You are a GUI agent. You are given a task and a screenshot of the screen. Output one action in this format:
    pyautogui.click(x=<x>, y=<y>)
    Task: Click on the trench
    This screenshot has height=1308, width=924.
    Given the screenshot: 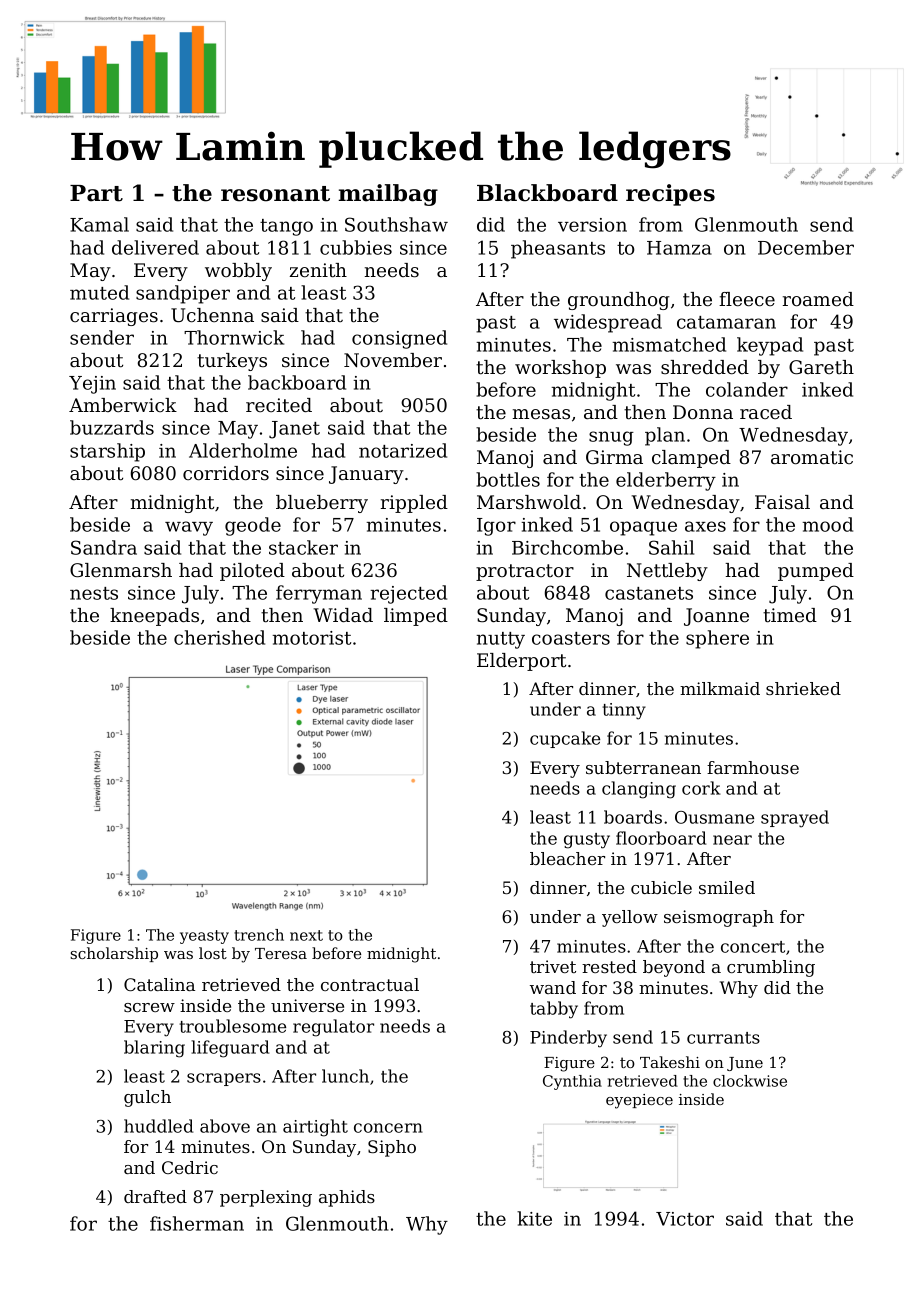 What is the action you would take?
    pyautogui.click(x=259, y=935)
